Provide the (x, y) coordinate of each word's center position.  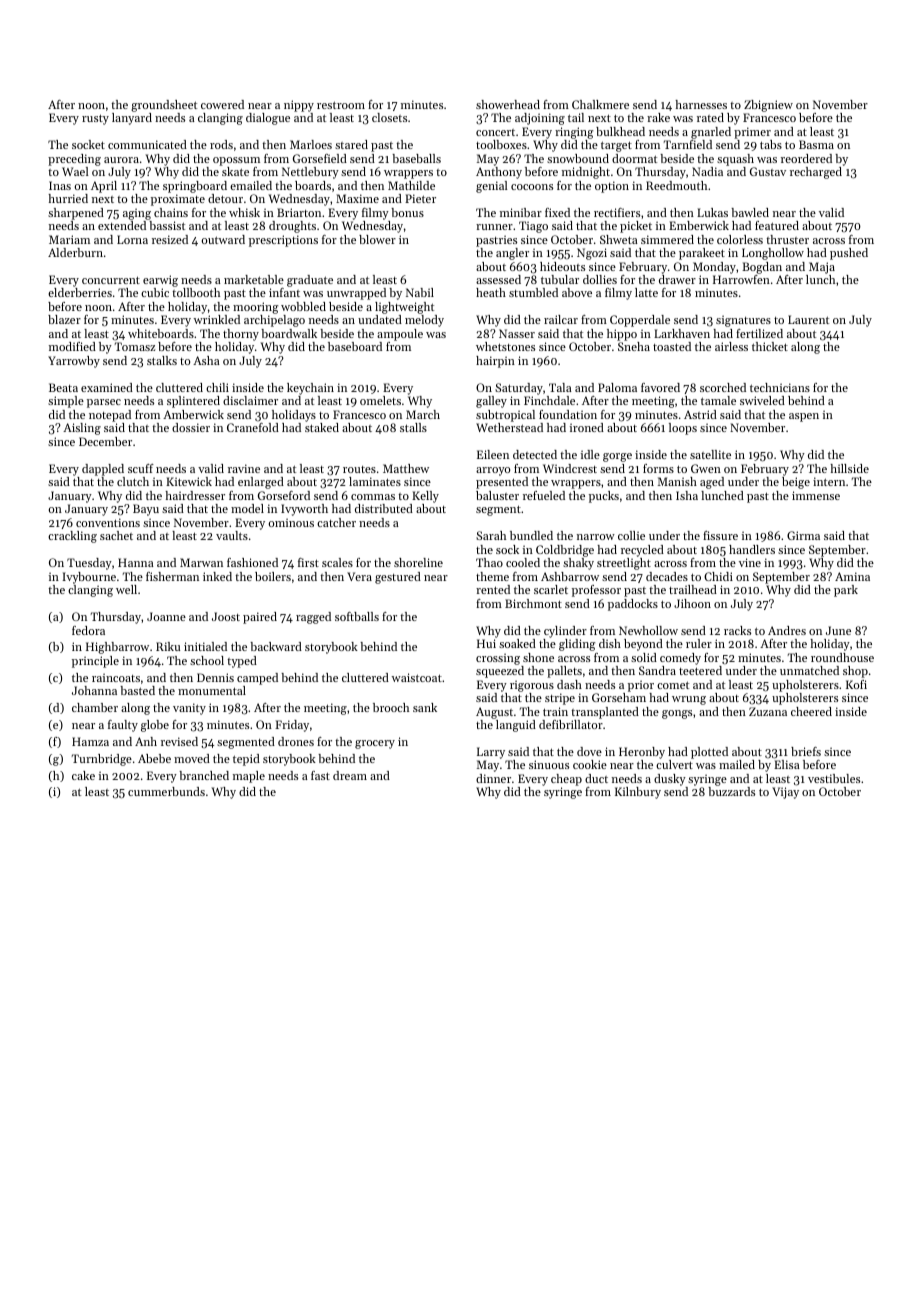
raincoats (116, 677)
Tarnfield (688, 144)
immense (816, 495)
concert (495, 132)
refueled (544, 495)
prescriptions (283, 241)
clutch (133, 481)
